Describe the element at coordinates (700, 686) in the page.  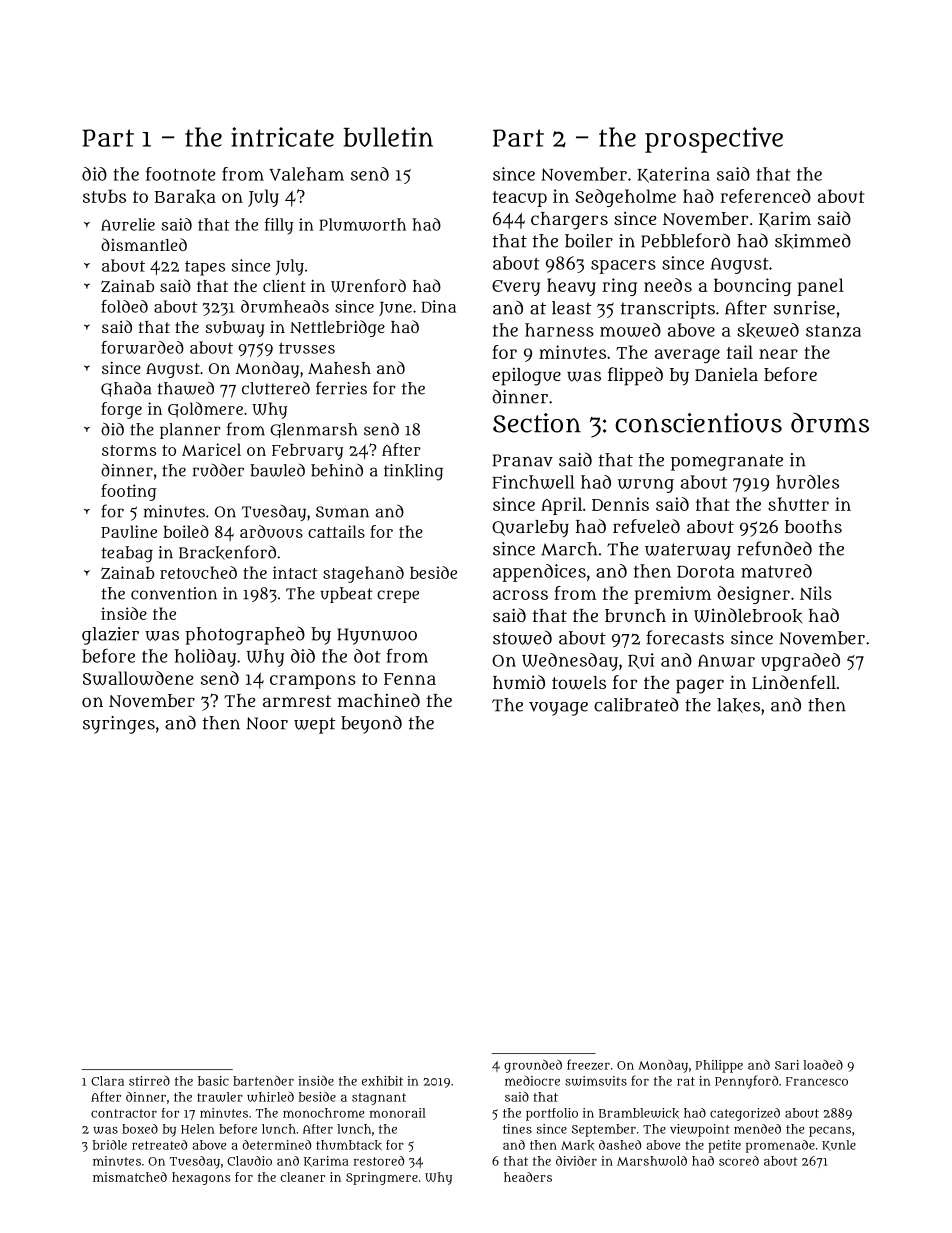
I see `pager` at that location.
